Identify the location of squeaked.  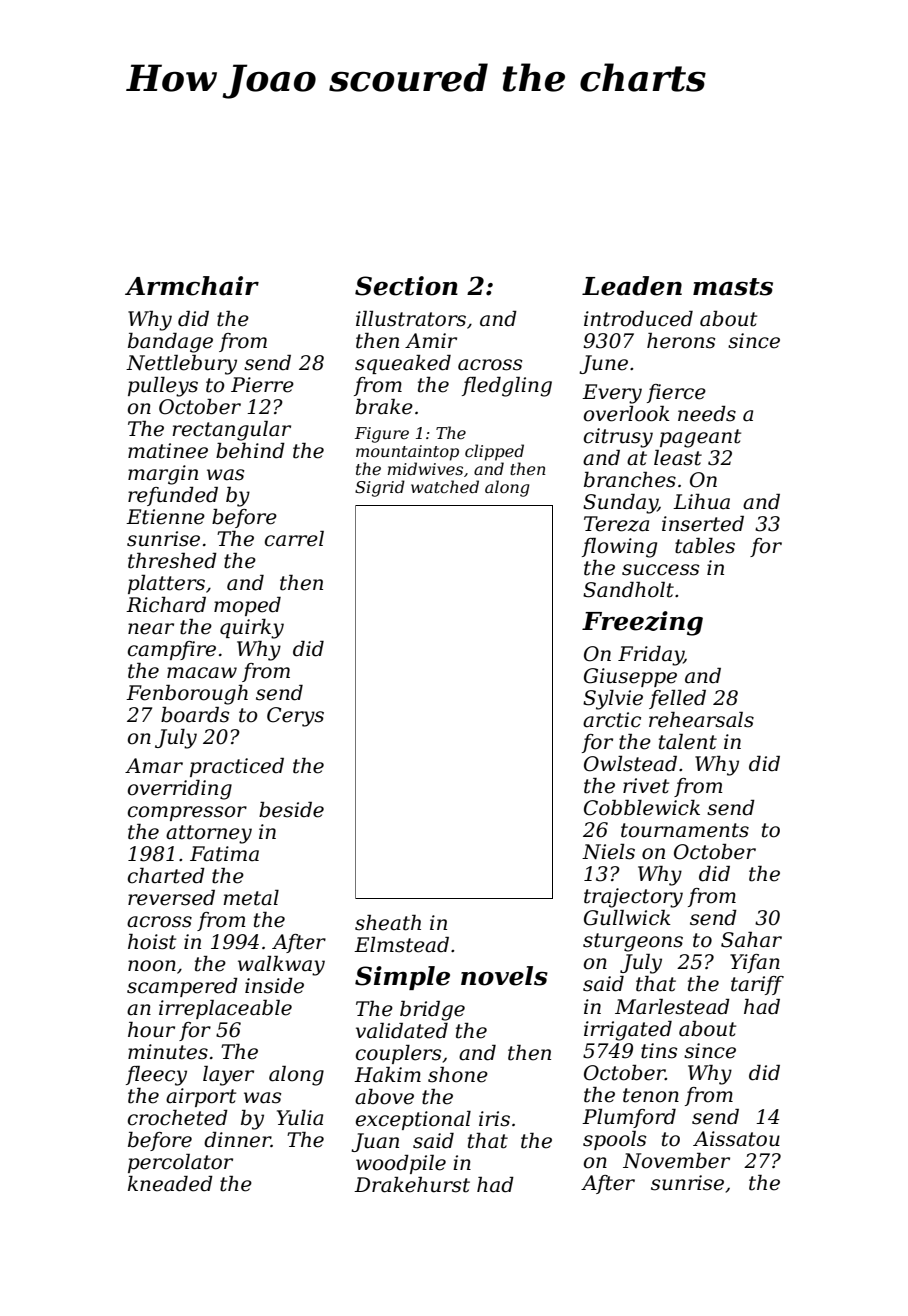
(403, 364).
